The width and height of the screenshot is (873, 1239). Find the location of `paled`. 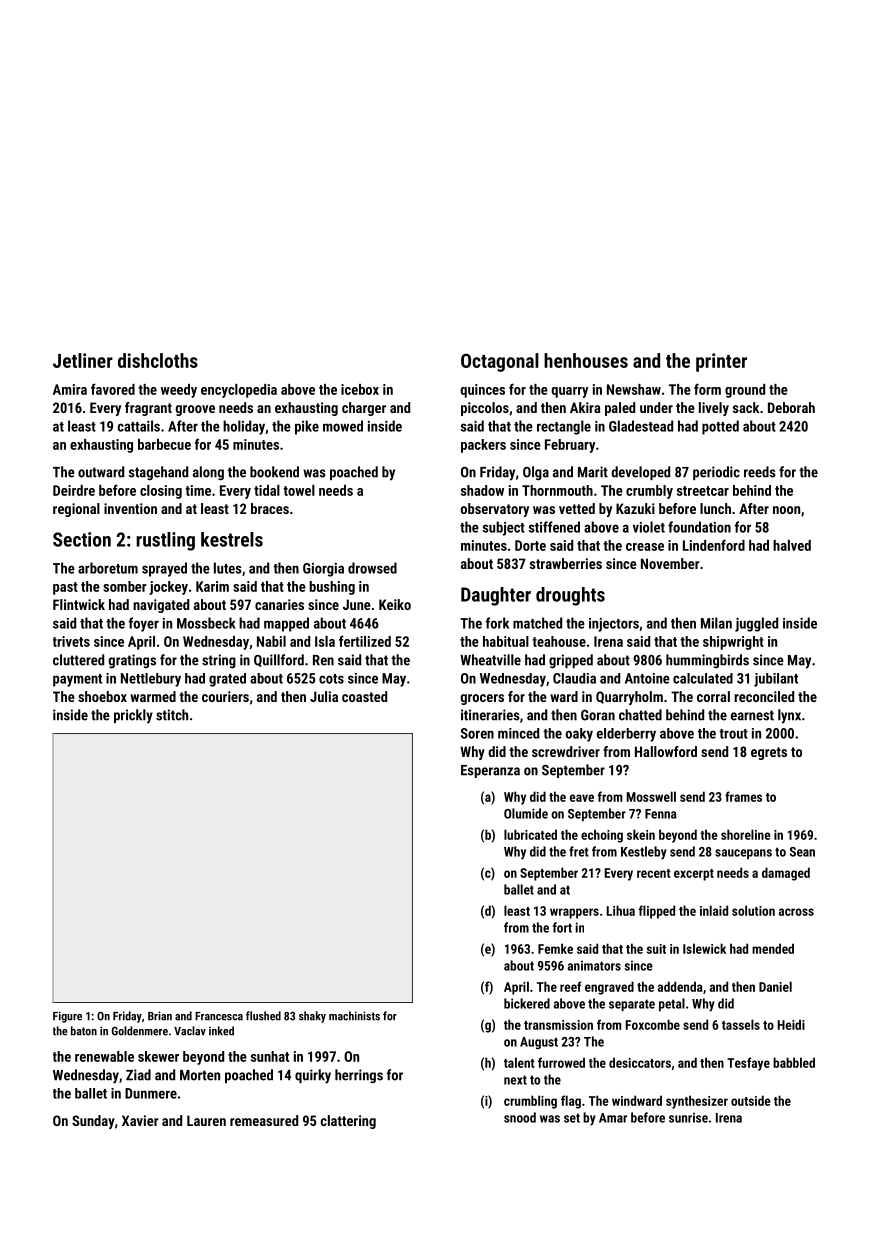

paled is located at coordinates (620, 409).
